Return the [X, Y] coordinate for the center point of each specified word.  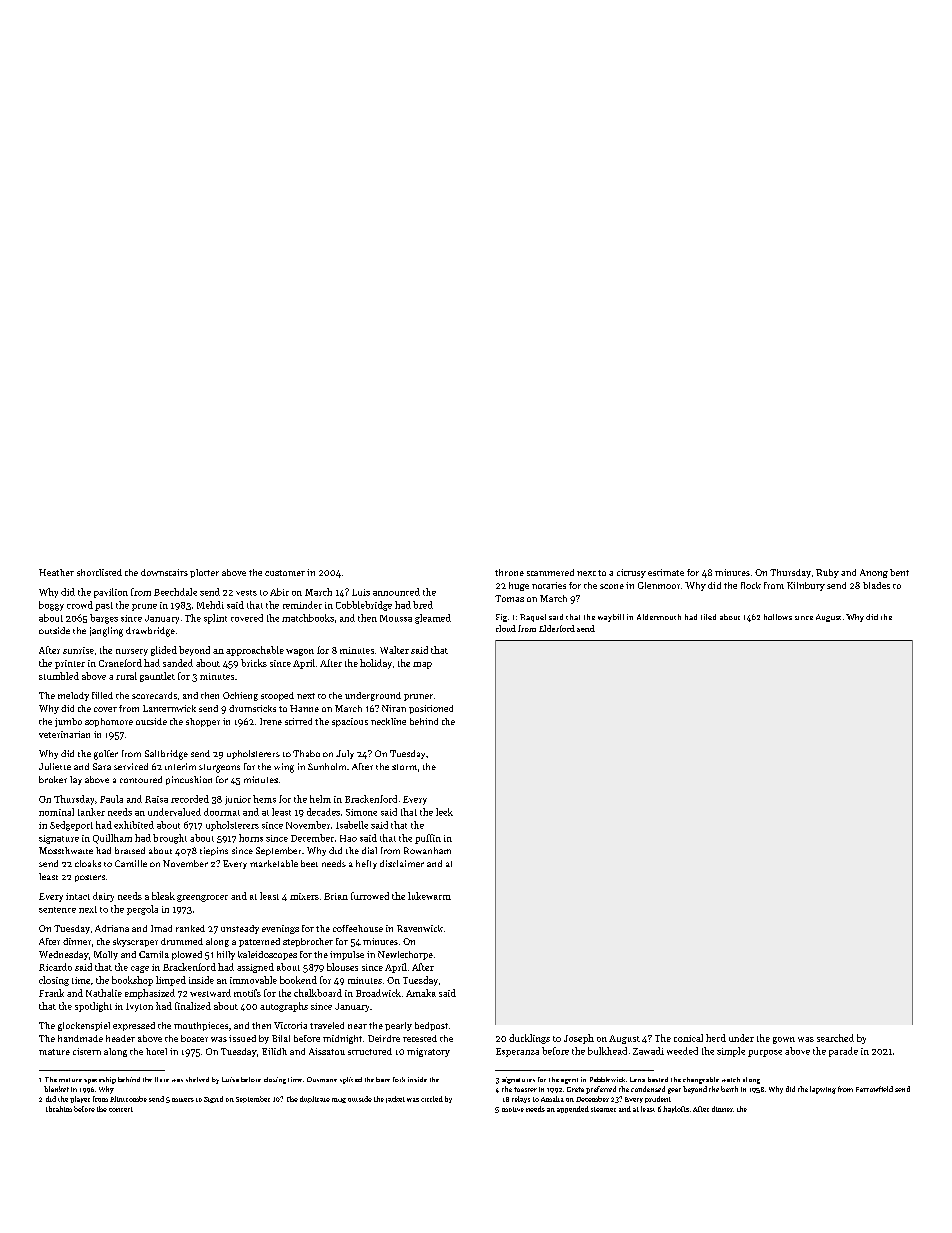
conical [688, 1038]
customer [285, 573]
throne [509, 572]
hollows [778, 617]
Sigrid [213, 1099]
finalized [193, 1006]
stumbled [59, 676]
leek [444, 812]
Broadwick [378, 993]
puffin [428, 839]
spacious [350, 722]
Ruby [827, 573]
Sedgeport [71, 826]
